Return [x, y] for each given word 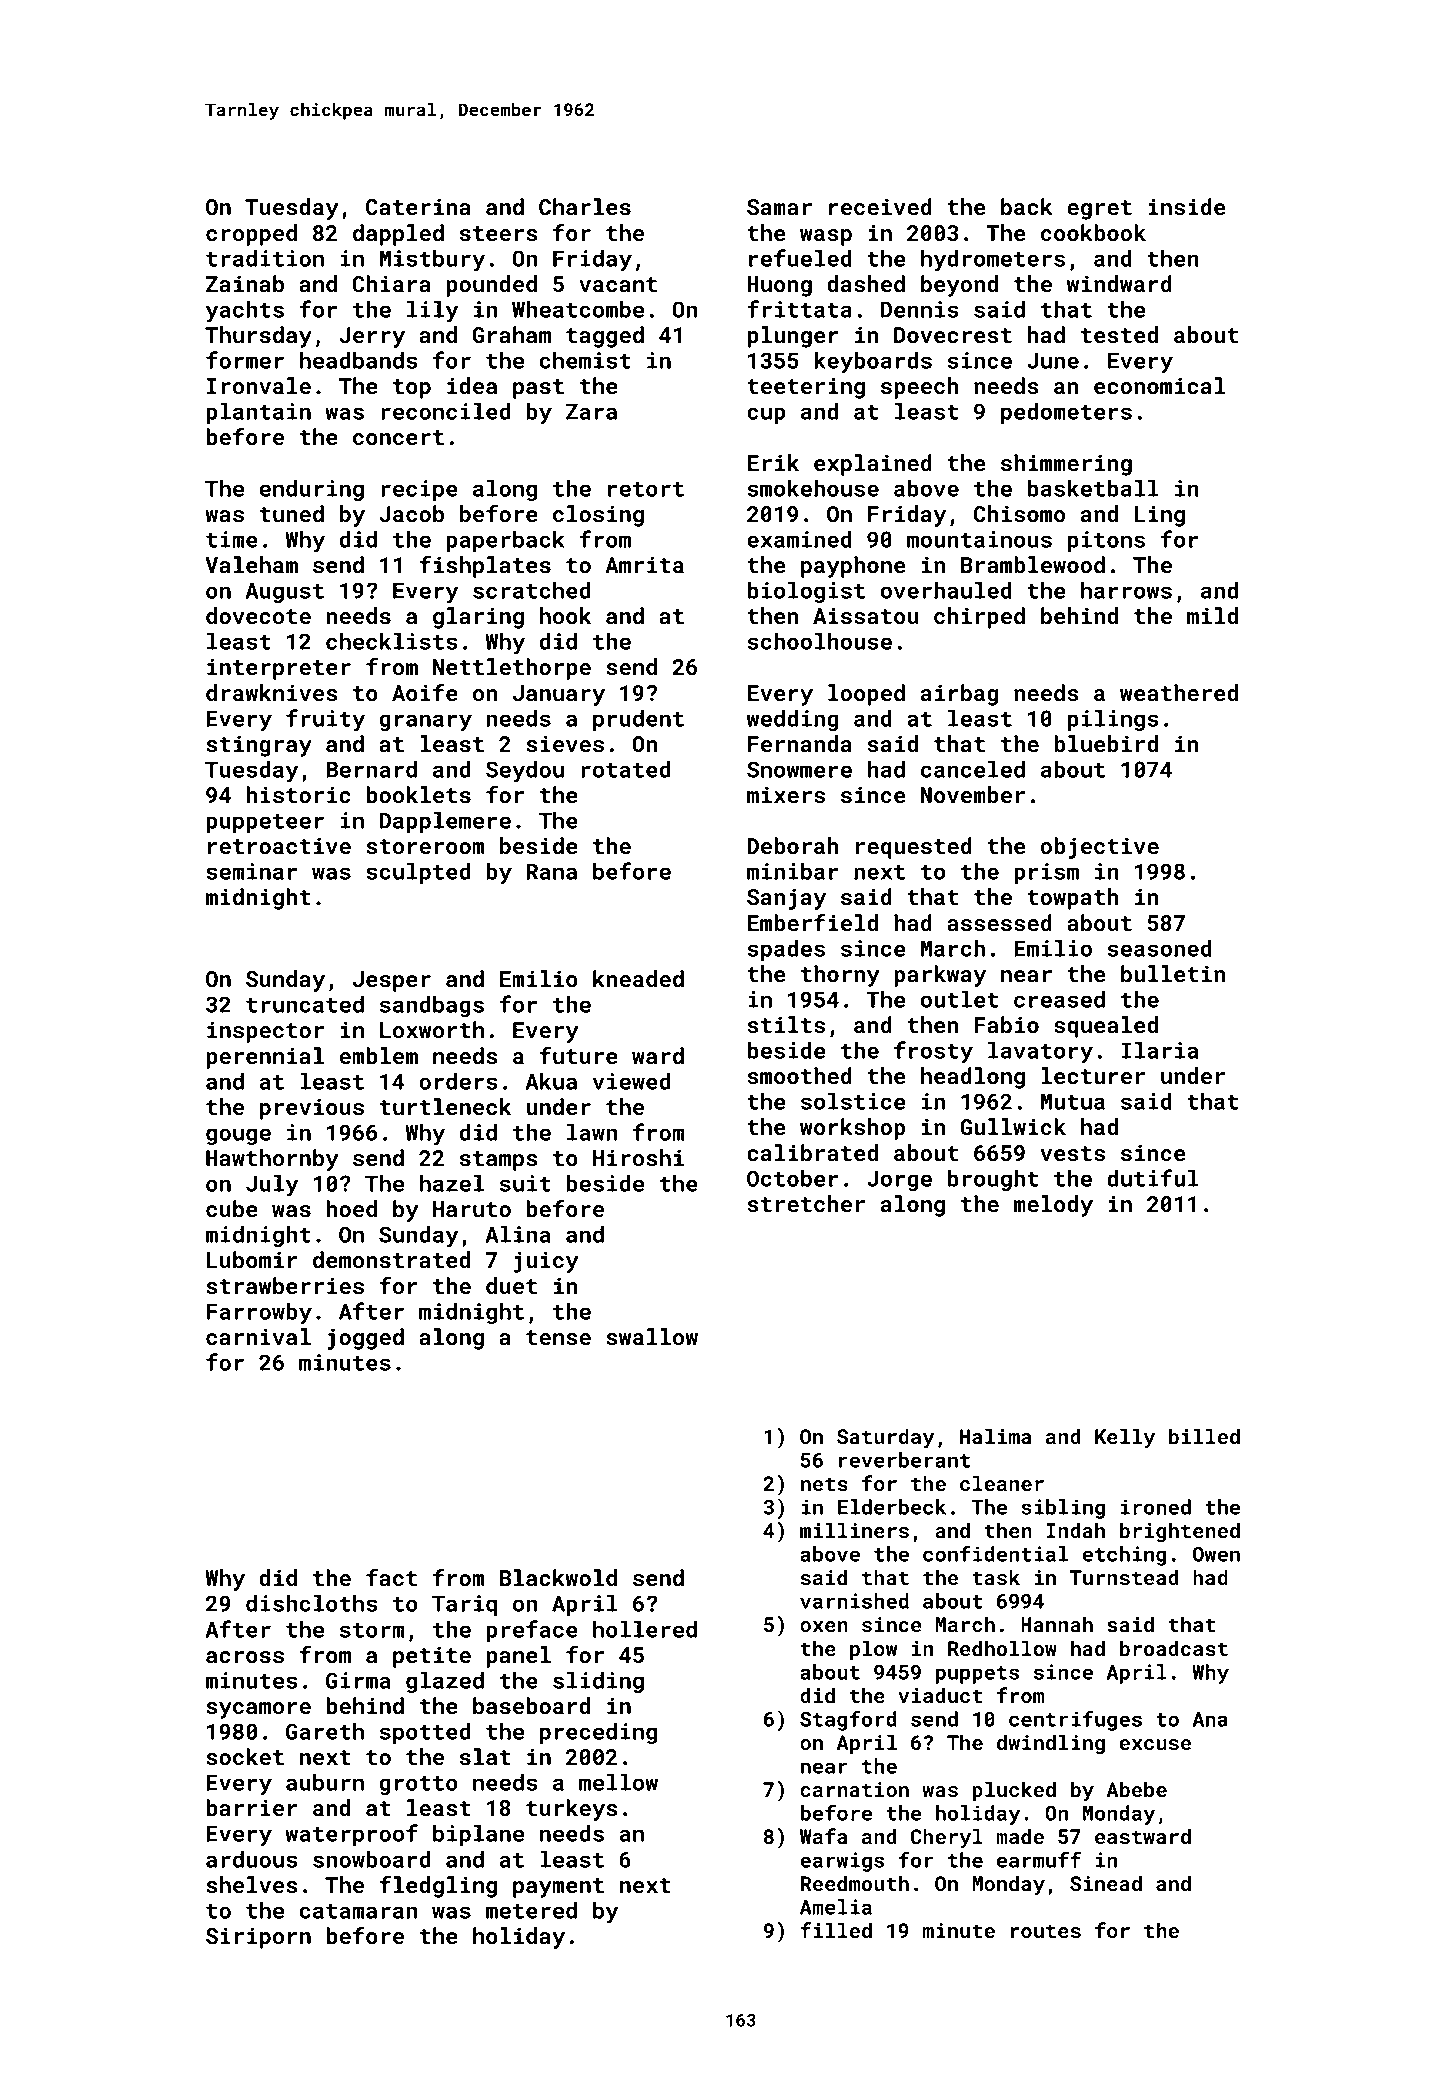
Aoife [425, 693]
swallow [652, 1337]
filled [836, 1930]
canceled [973, 769]
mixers [786, 795]
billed [1204, 1436]
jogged [365, 1339]
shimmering [1066, 465]
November [973, 795]
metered [531, 1910]
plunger [793, 337]
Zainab [245, 284]
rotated [626, 769]
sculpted [418, 873]
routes [1046, 1931]
